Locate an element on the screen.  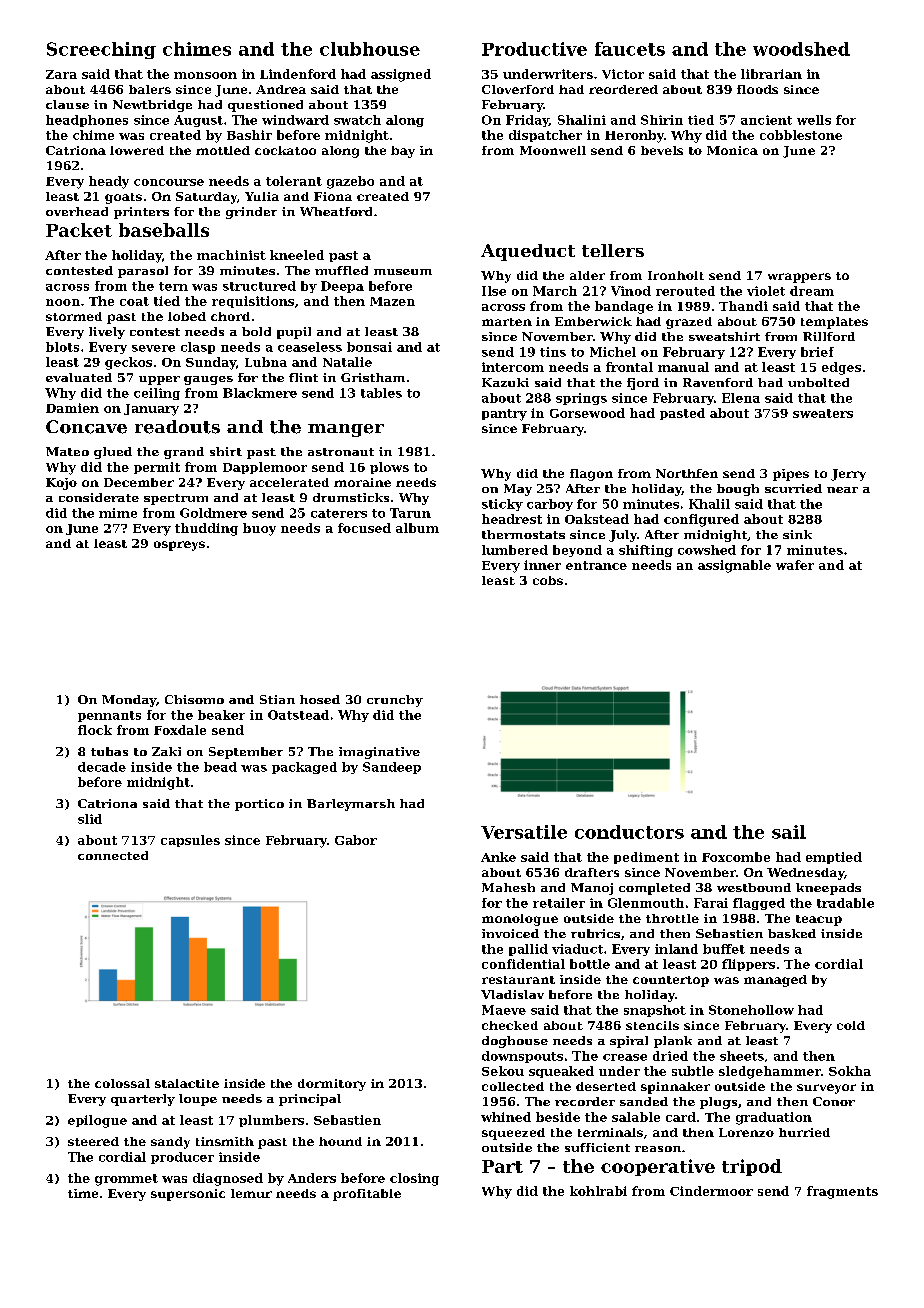
clubhouse is located at coordinates (370, 49).
